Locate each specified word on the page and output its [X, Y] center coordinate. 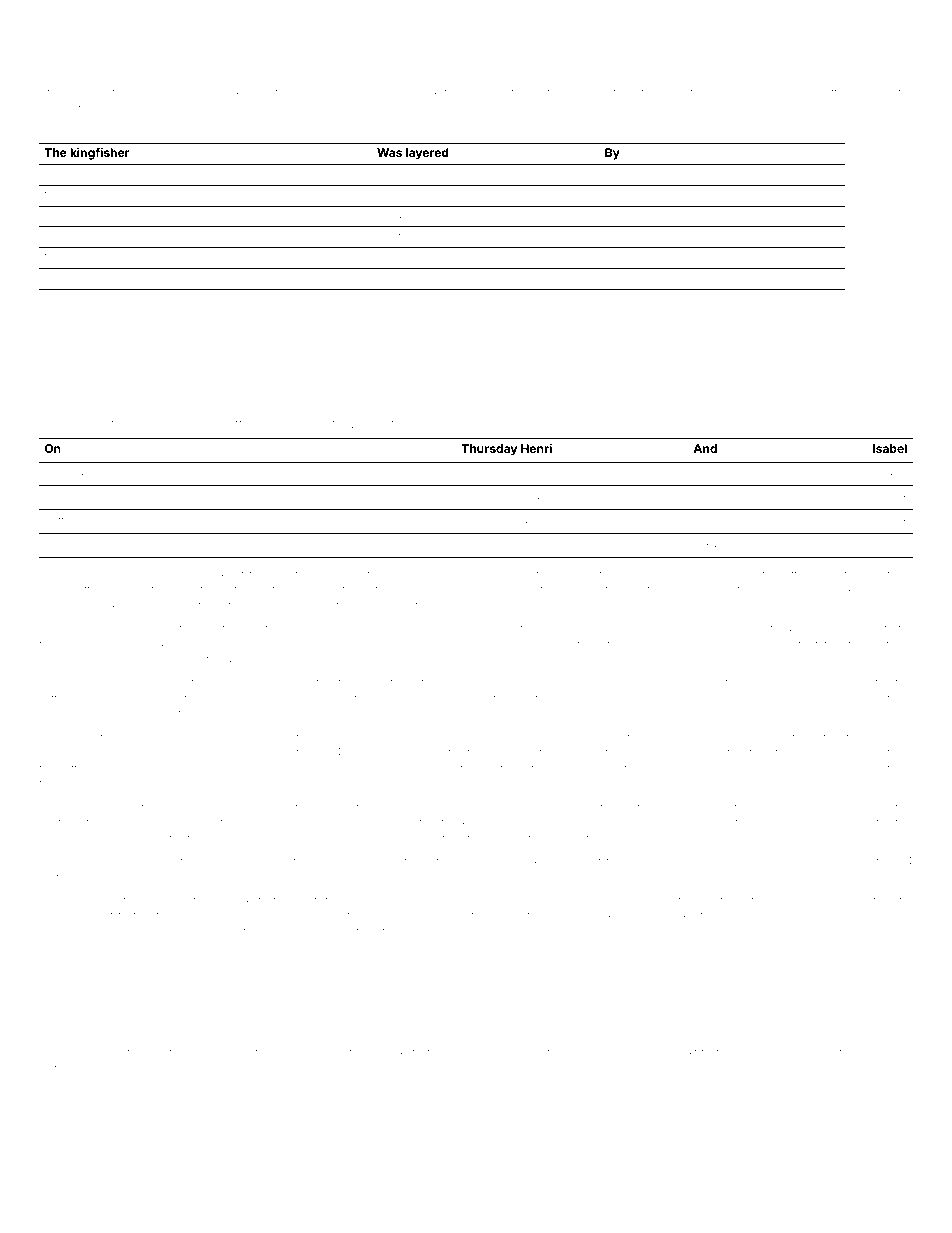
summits [869, 629]
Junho [590, 682]
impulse [872, 93]
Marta [135, 807]
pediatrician [694, 279]
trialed [260, 931]
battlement [433, 768]
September [407, 237]
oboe [618, 237]
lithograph [714, 700]
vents [384, 424]
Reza [53, 737]
